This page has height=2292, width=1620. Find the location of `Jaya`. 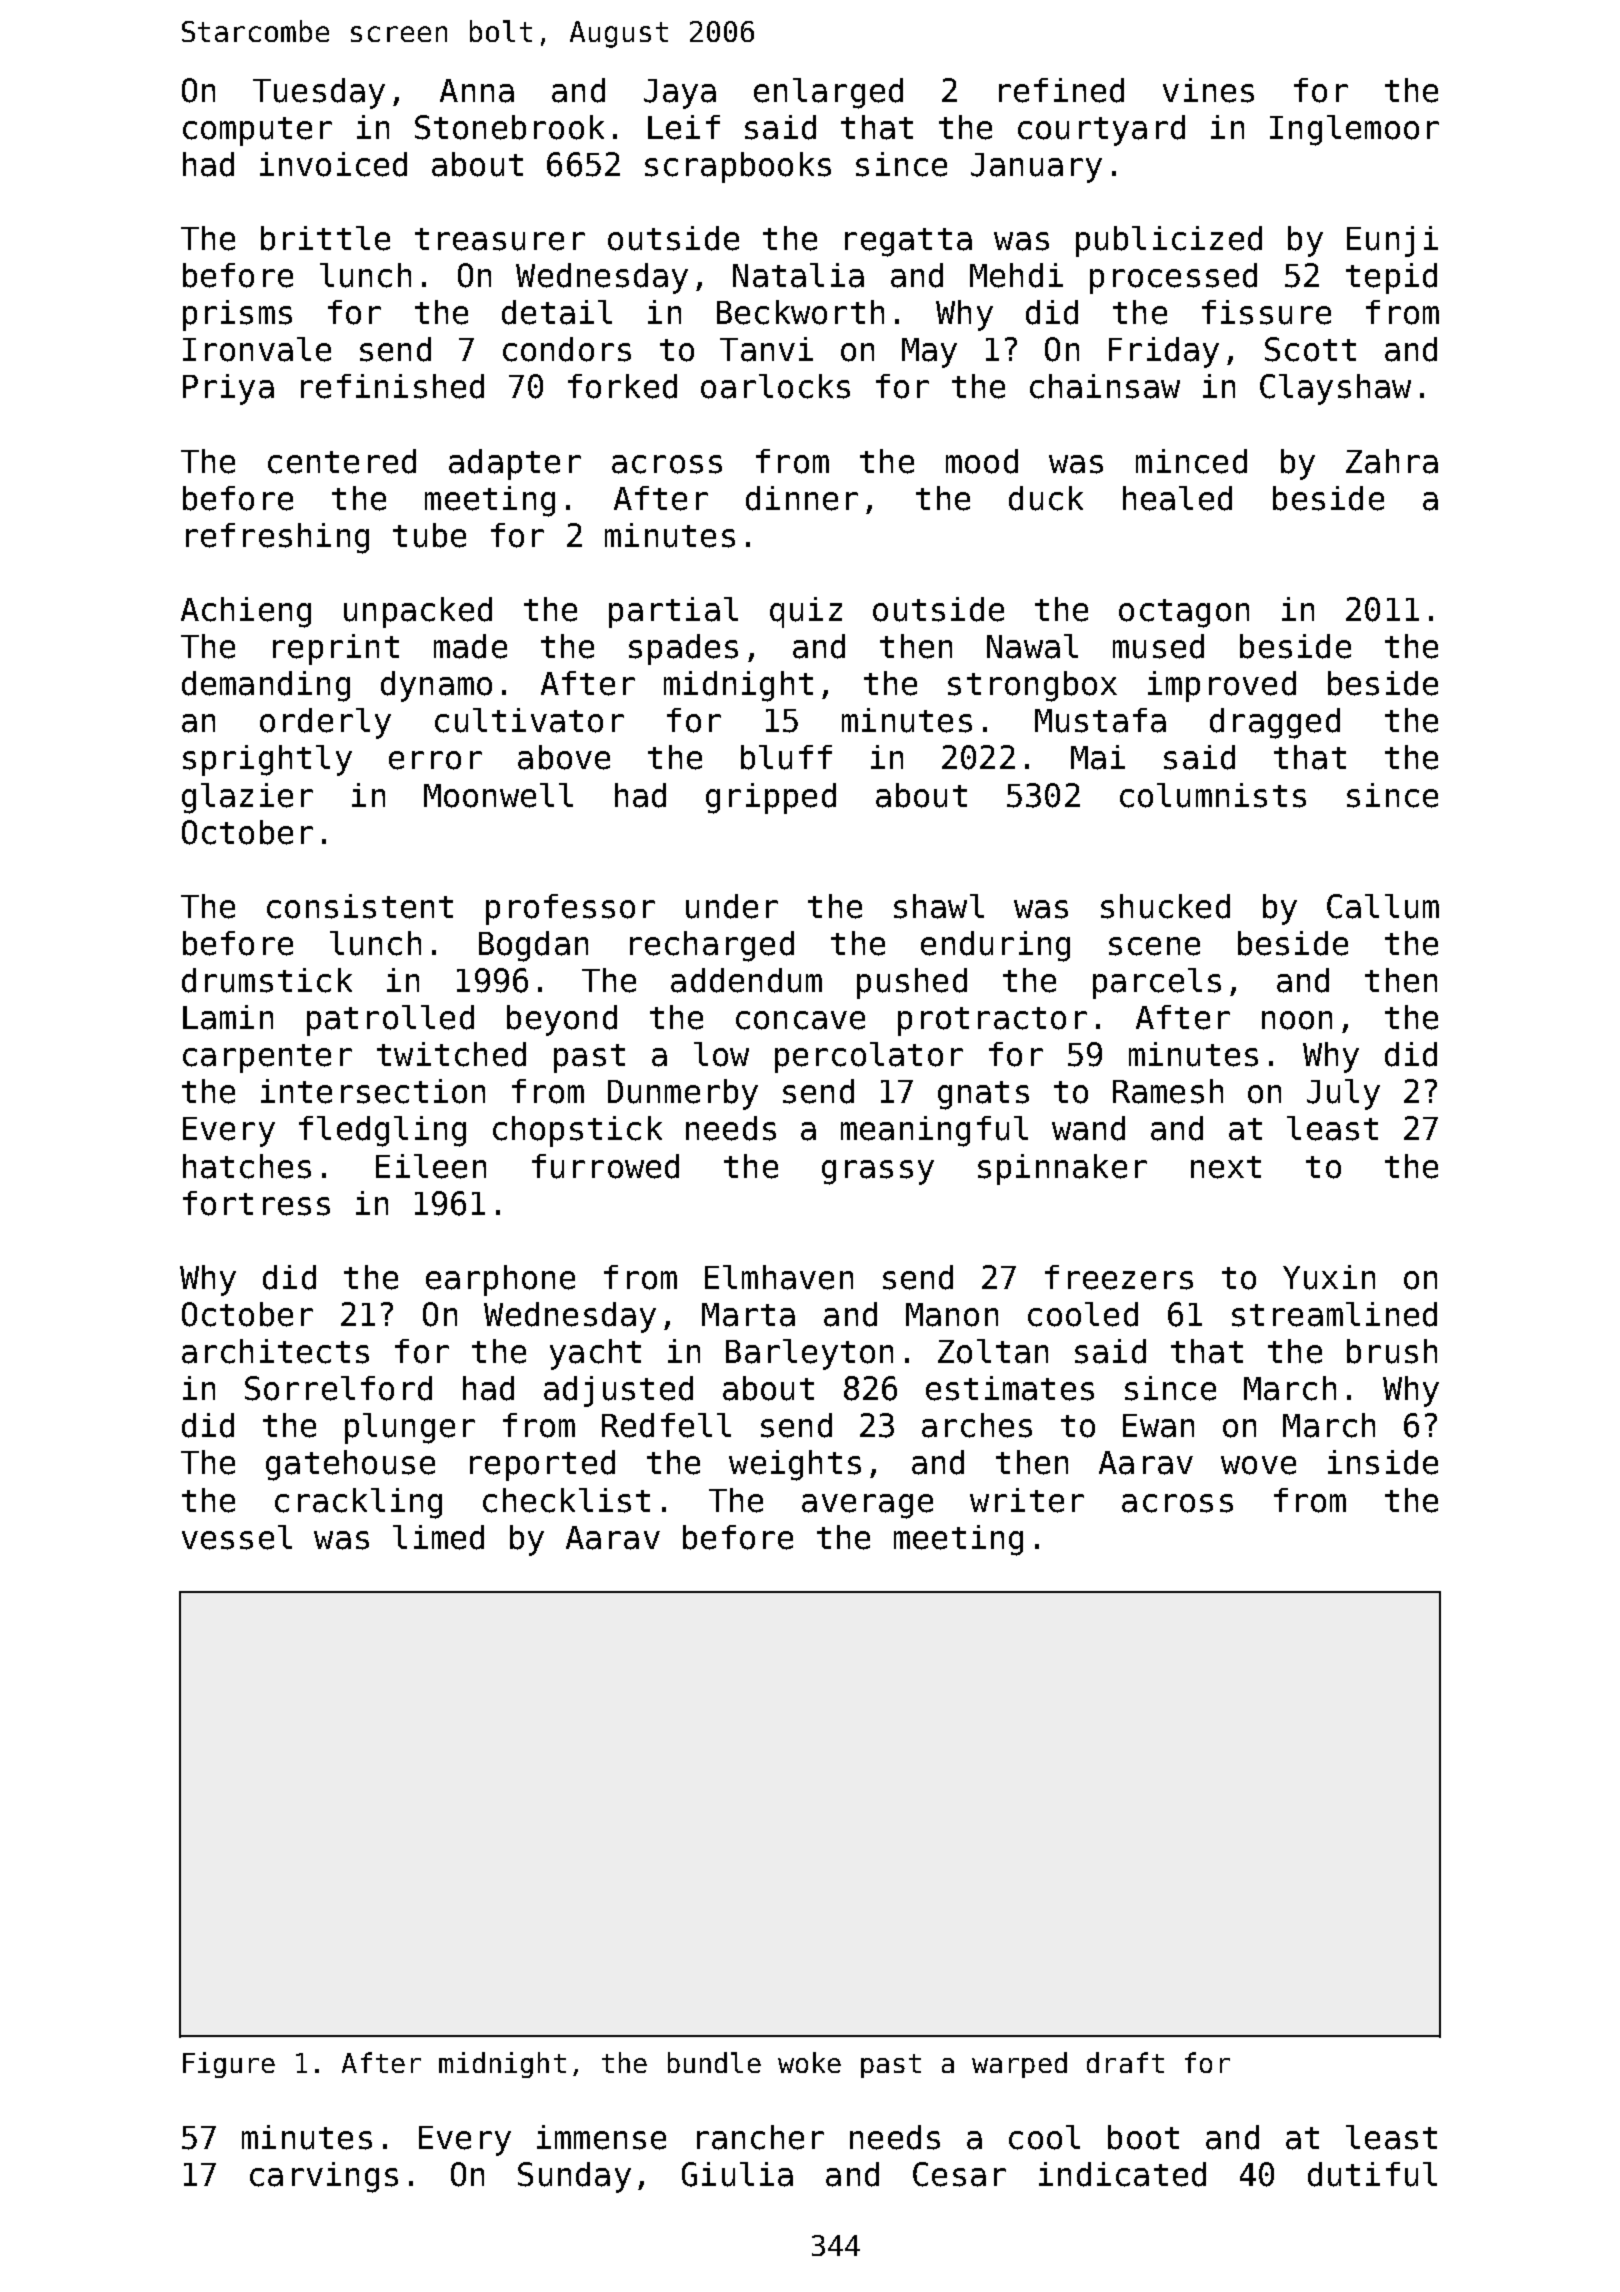

Jaya is located at coordinates (680, 94).
